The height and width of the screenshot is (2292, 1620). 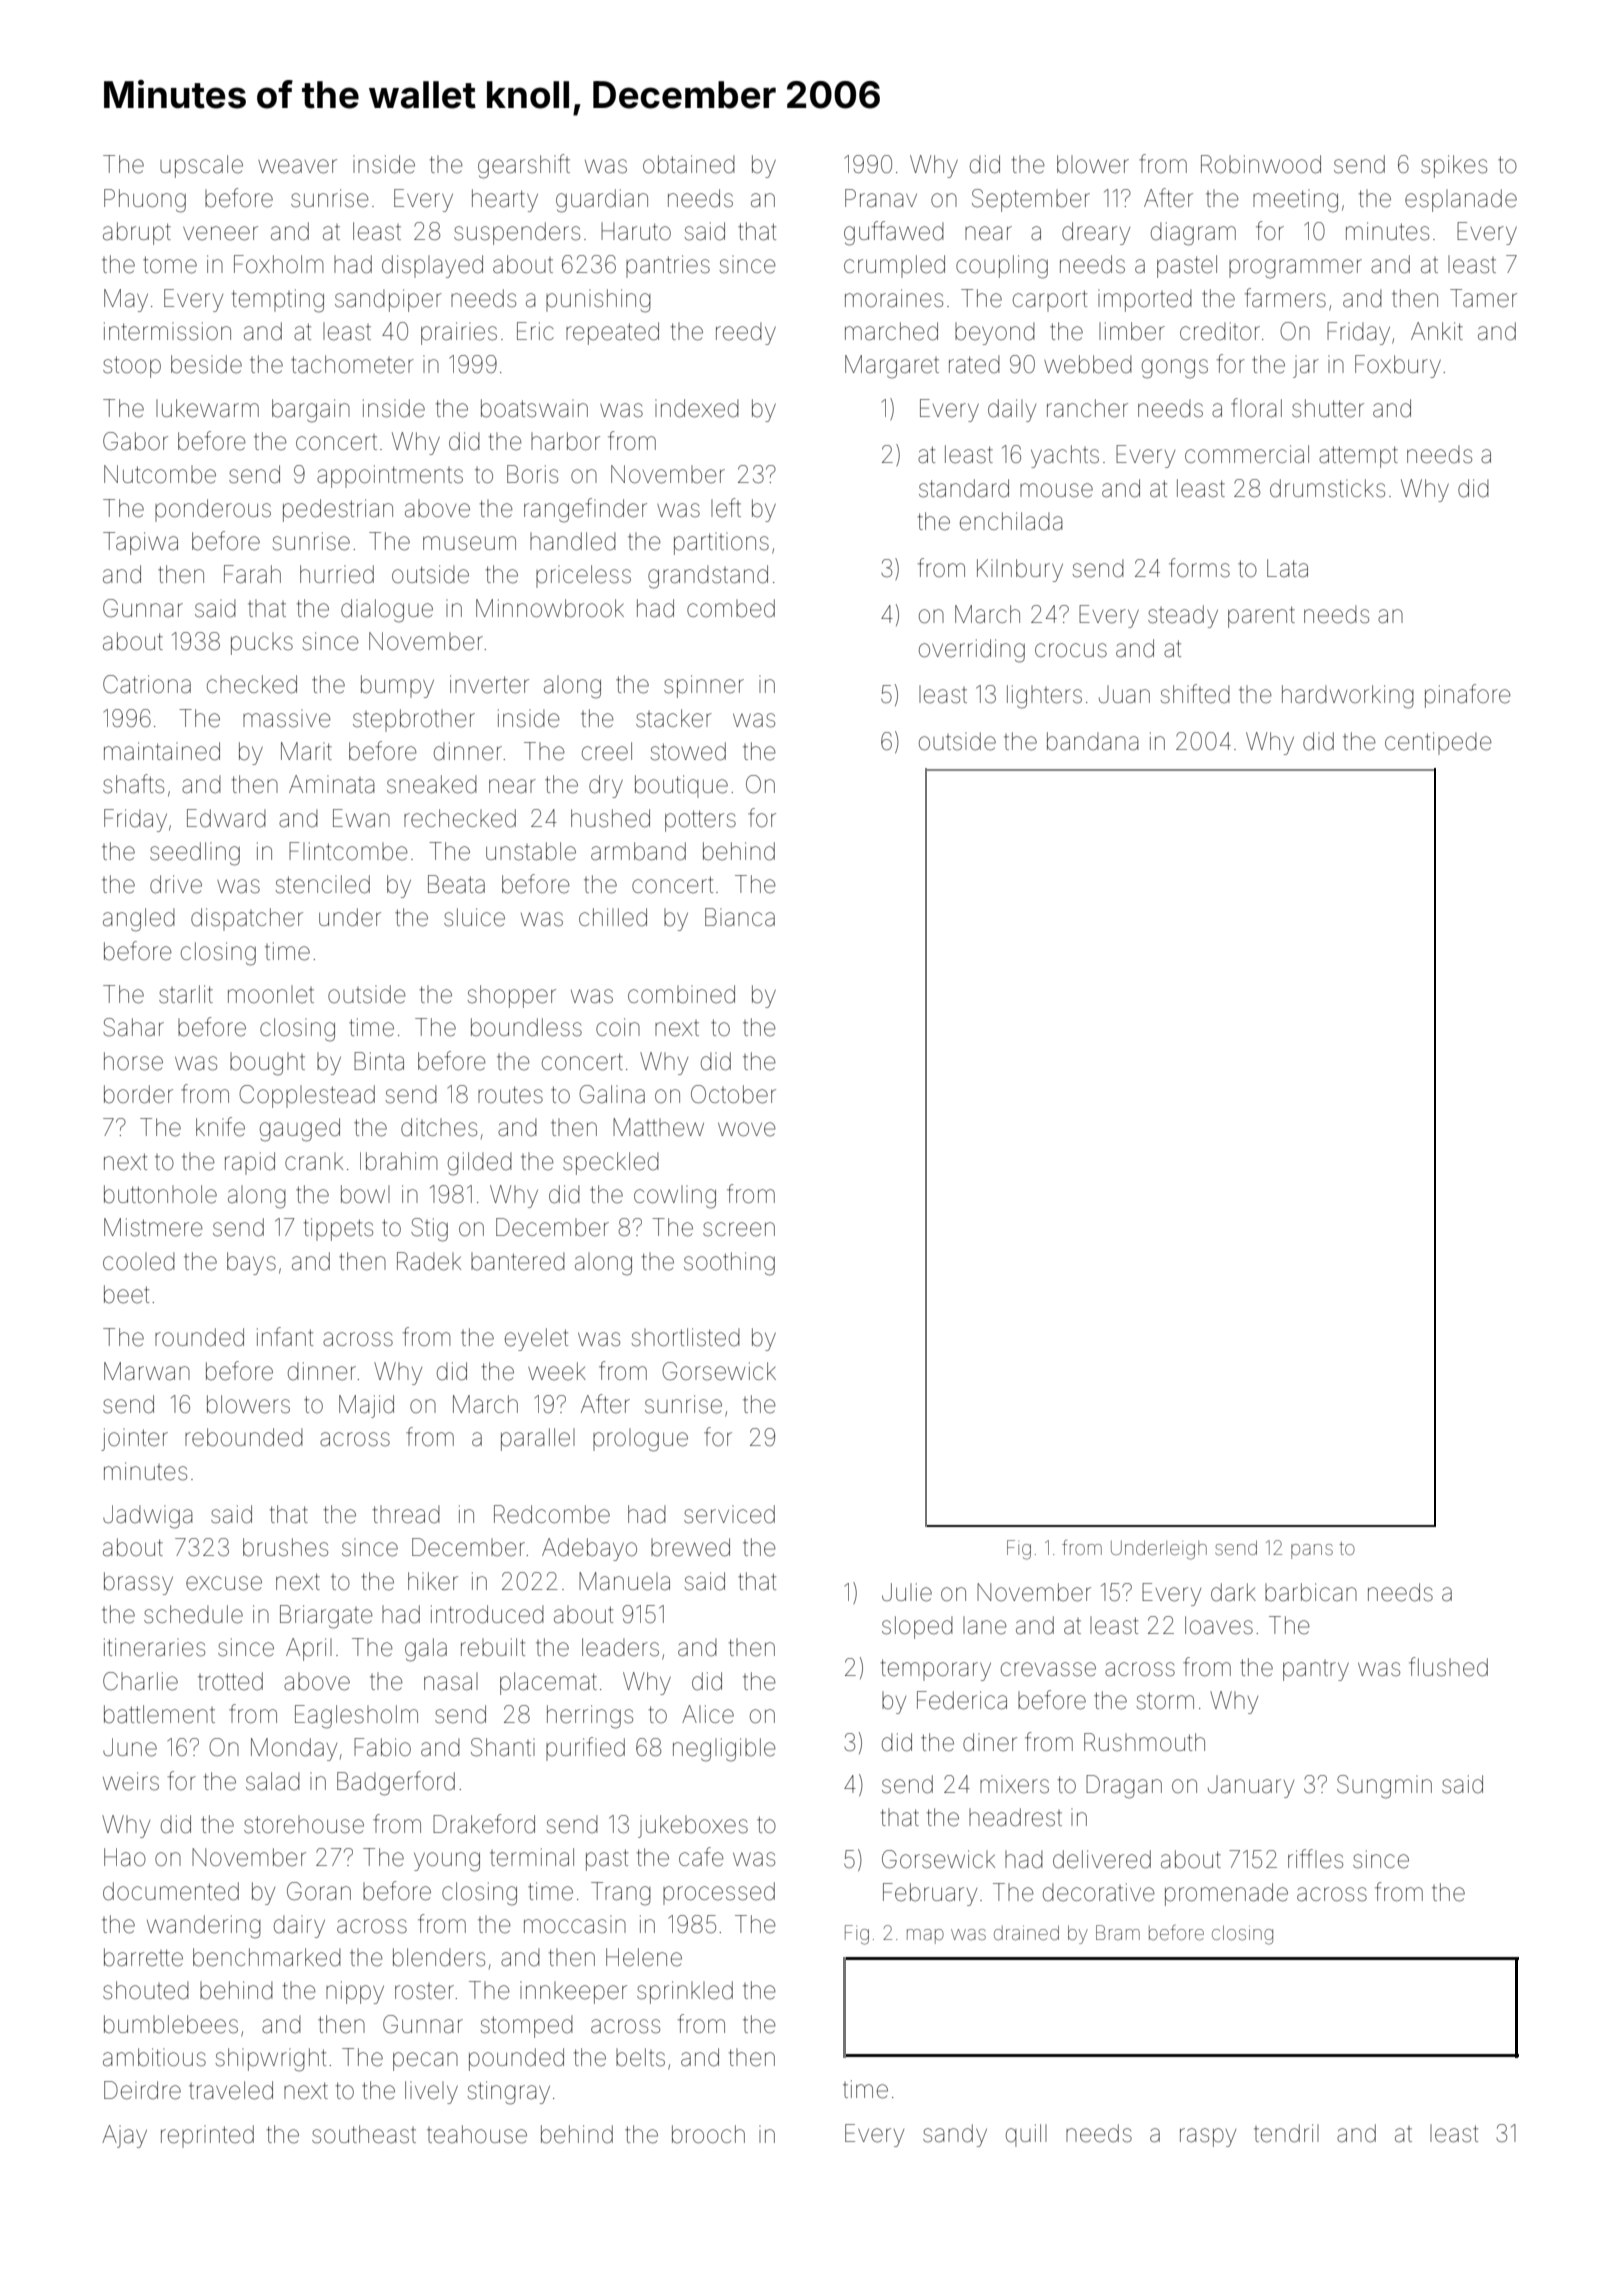 What do you see at coordinates (1124, 694) in the screenshot?
I see `Juan` at bounding box center [1124, 694].
